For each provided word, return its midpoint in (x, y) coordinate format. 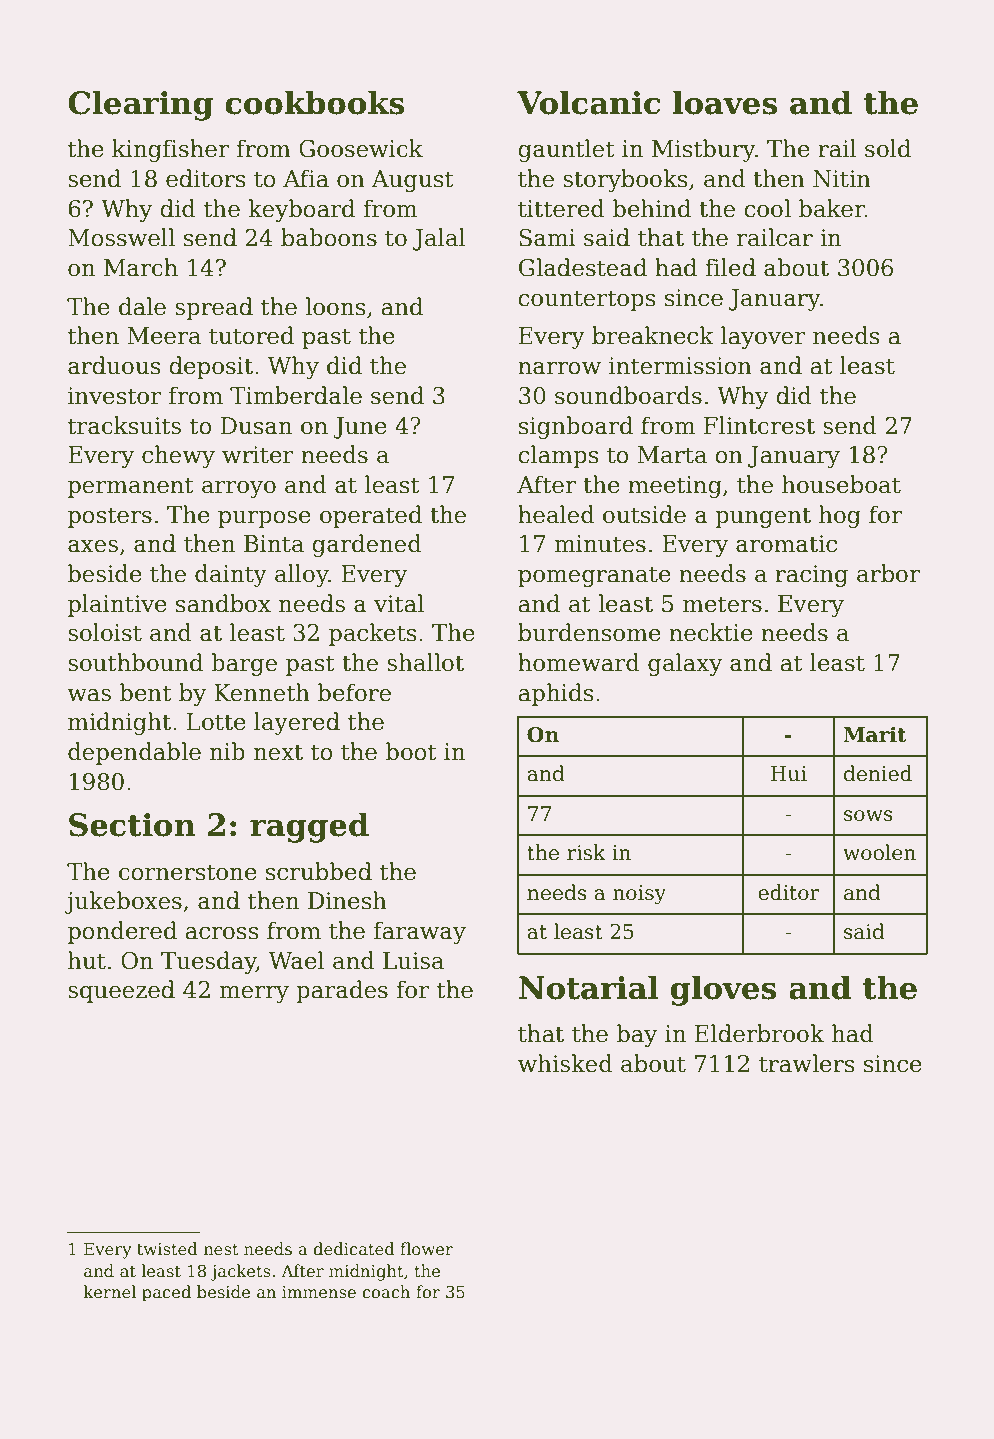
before (354, 692)
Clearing (140, 105)
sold (888, 148)
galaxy (685, 664)
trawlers (806, 1063)
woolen (879, 852)
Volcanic (588, 102)
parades (342, 991)
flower (426, 1249)
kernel (110, 1292)
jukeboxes (123, 902)
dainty (231, 575)
